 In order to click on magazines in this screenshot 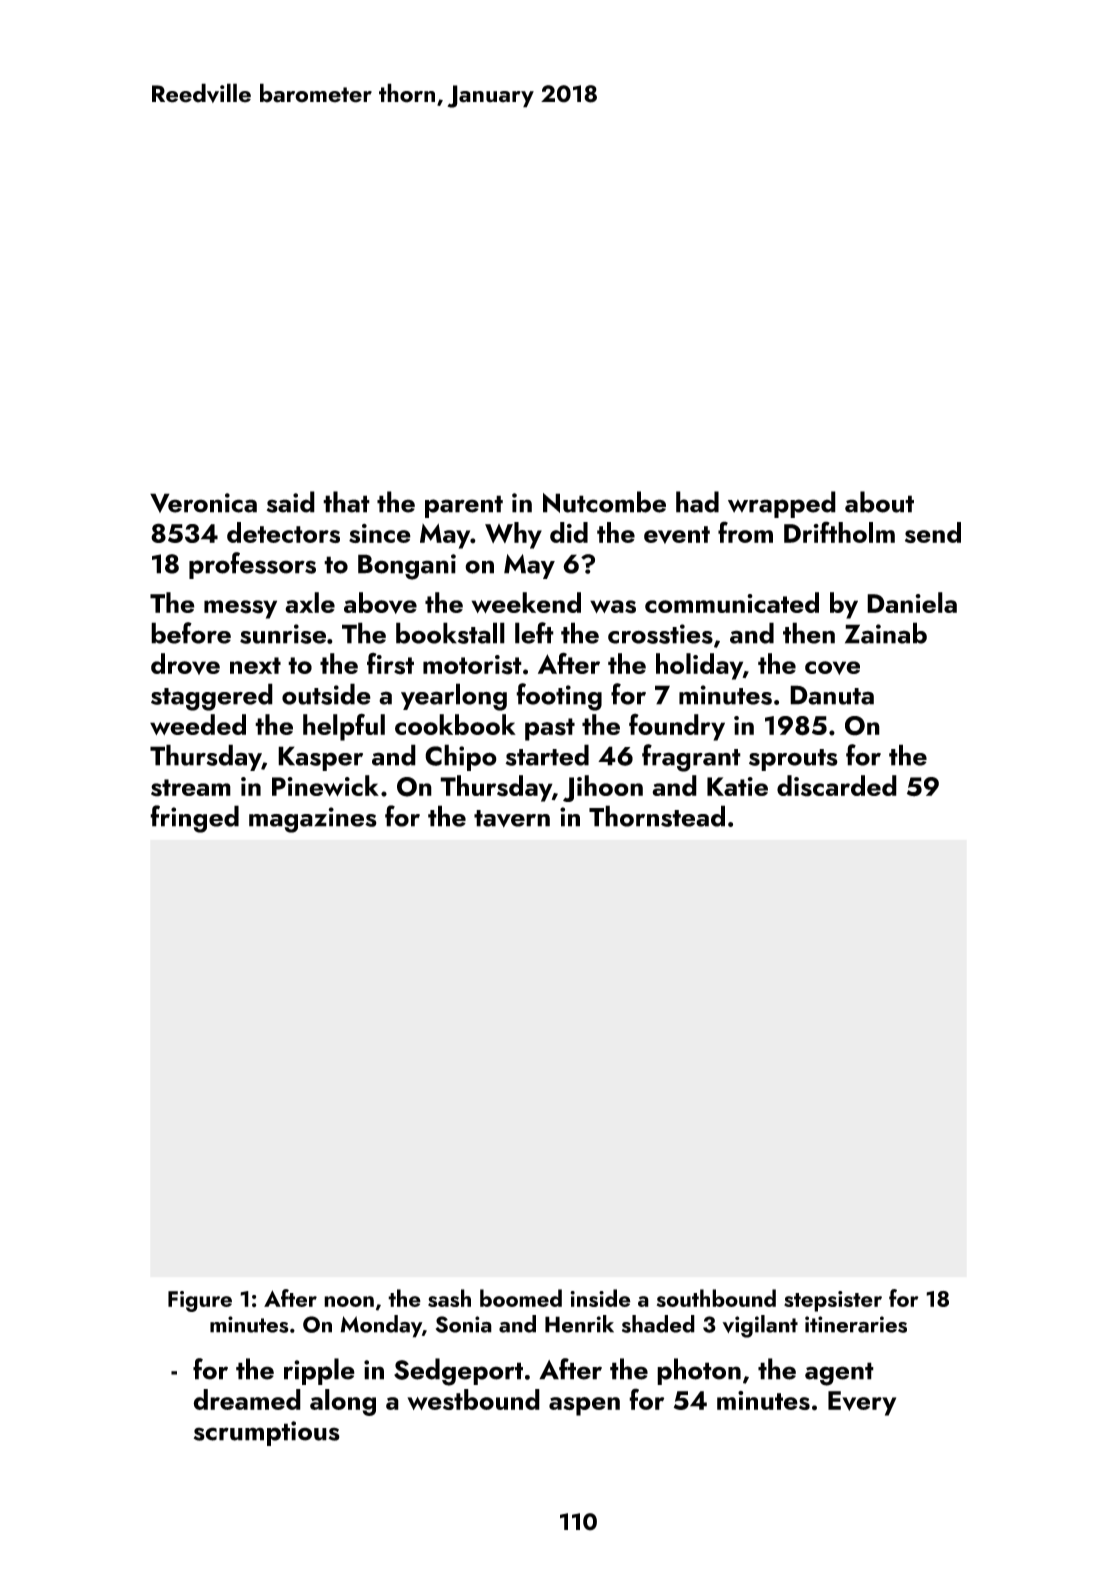, I will do `click(313, 820)`.
